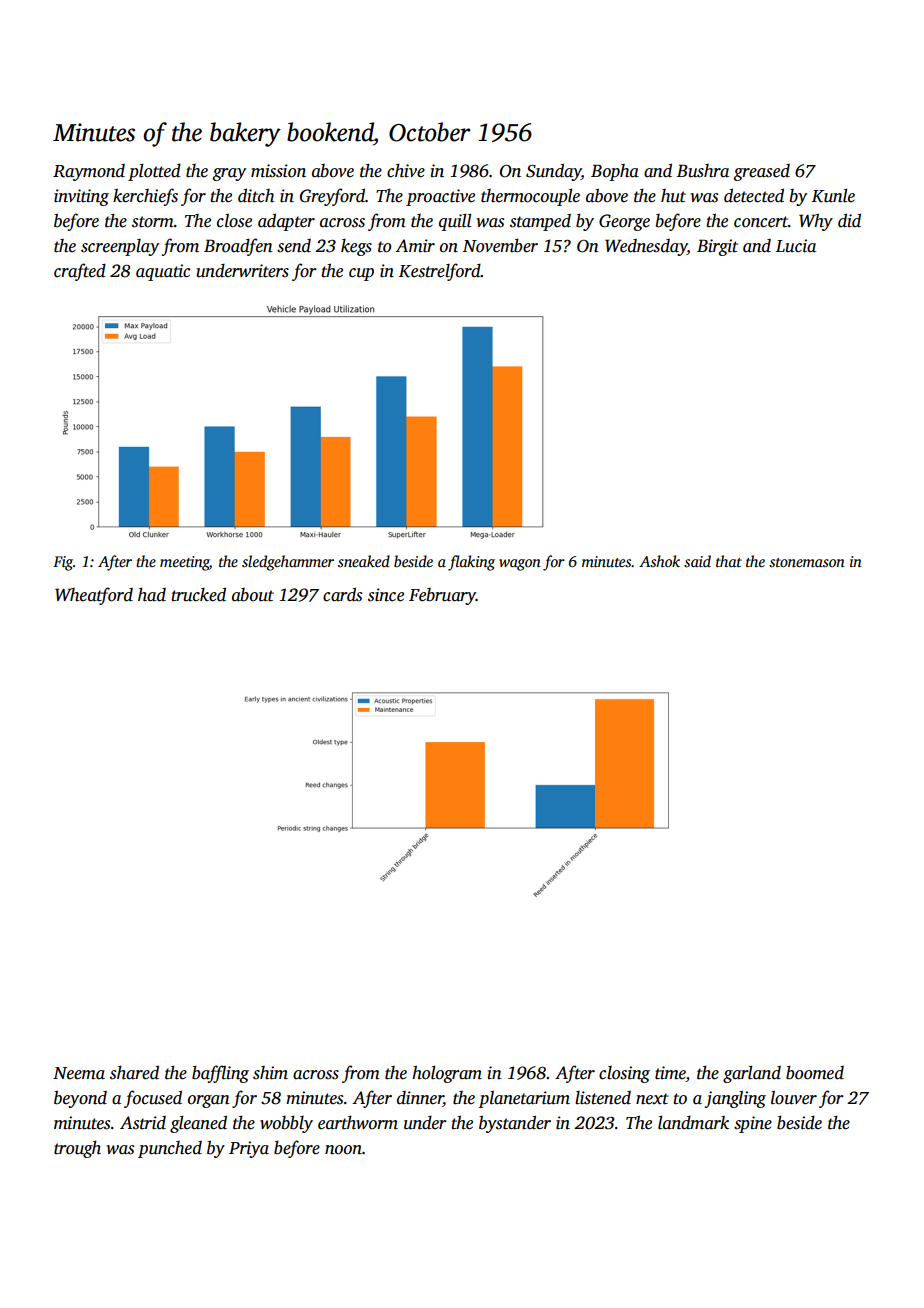 This image has height=1308, width=924. Describe the element at coordinates (364, 561) in the image. I see `sneaked` at that location.
